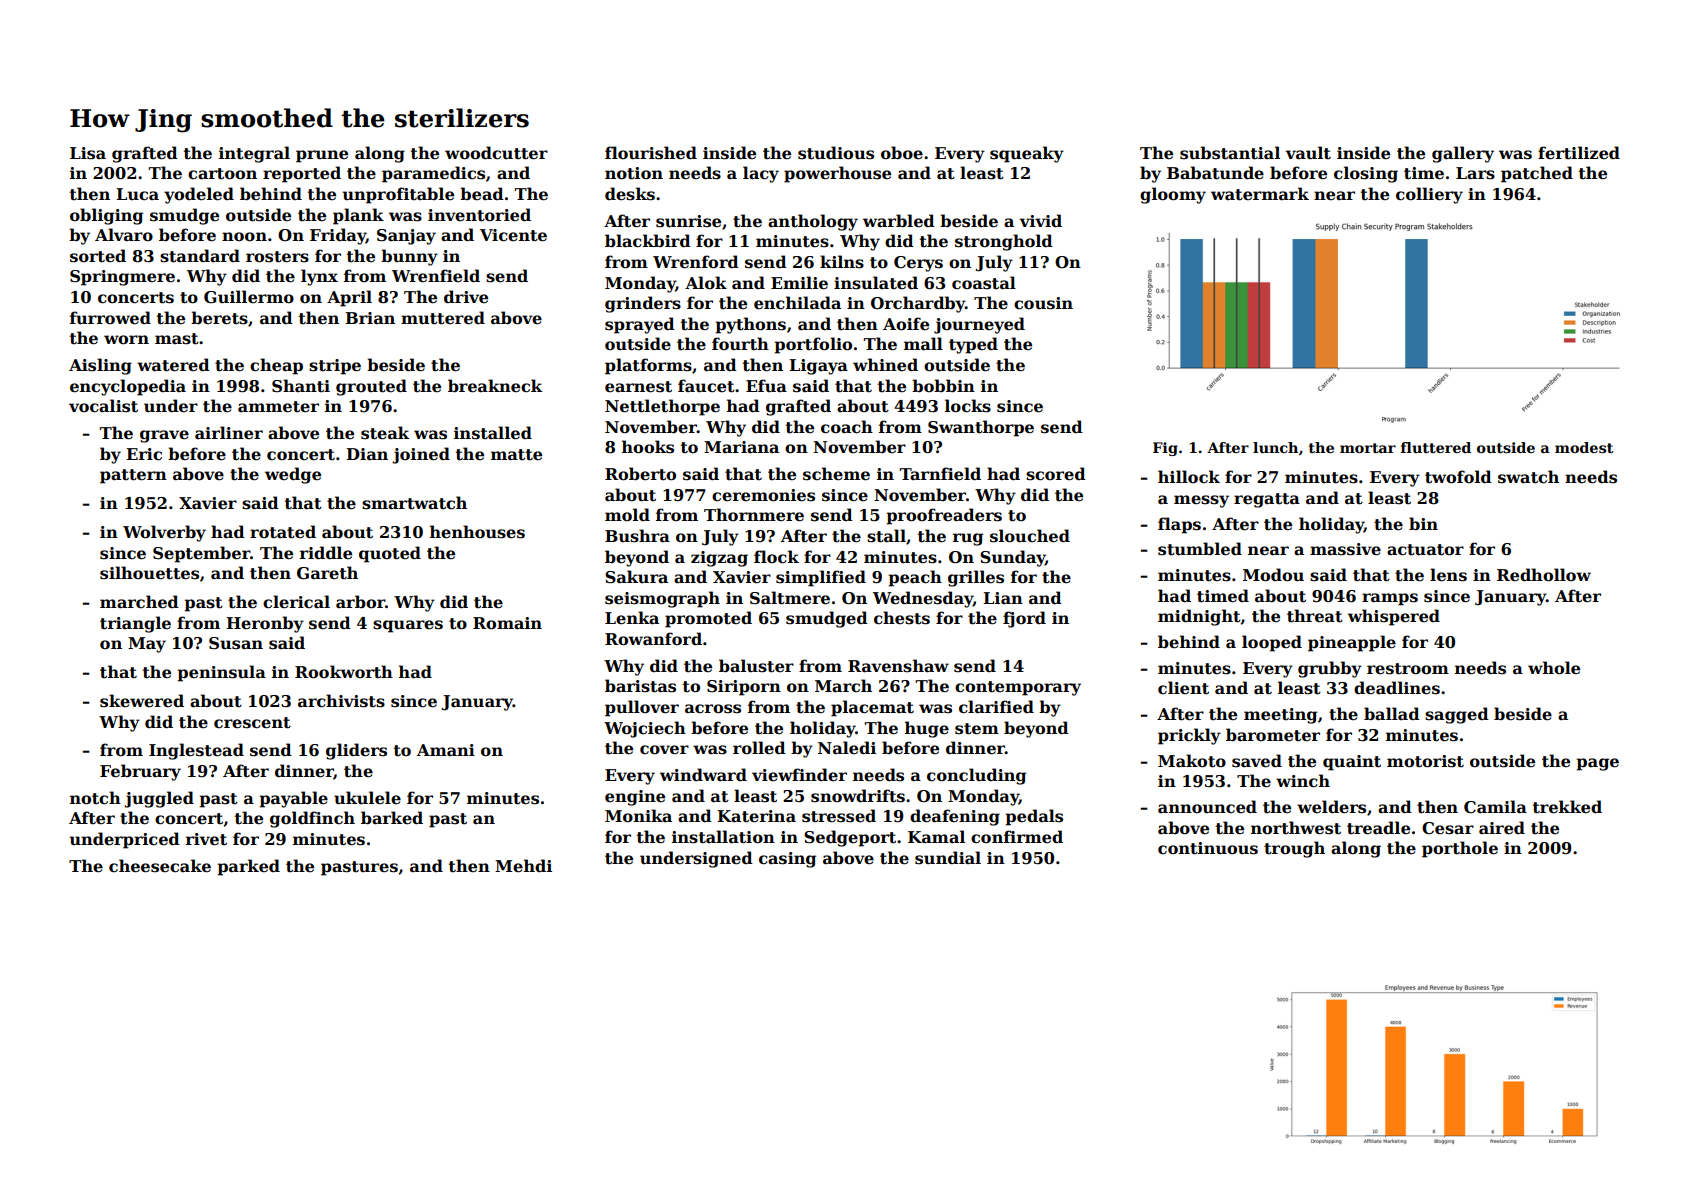  I want to click on notion, so click(634, 173).
